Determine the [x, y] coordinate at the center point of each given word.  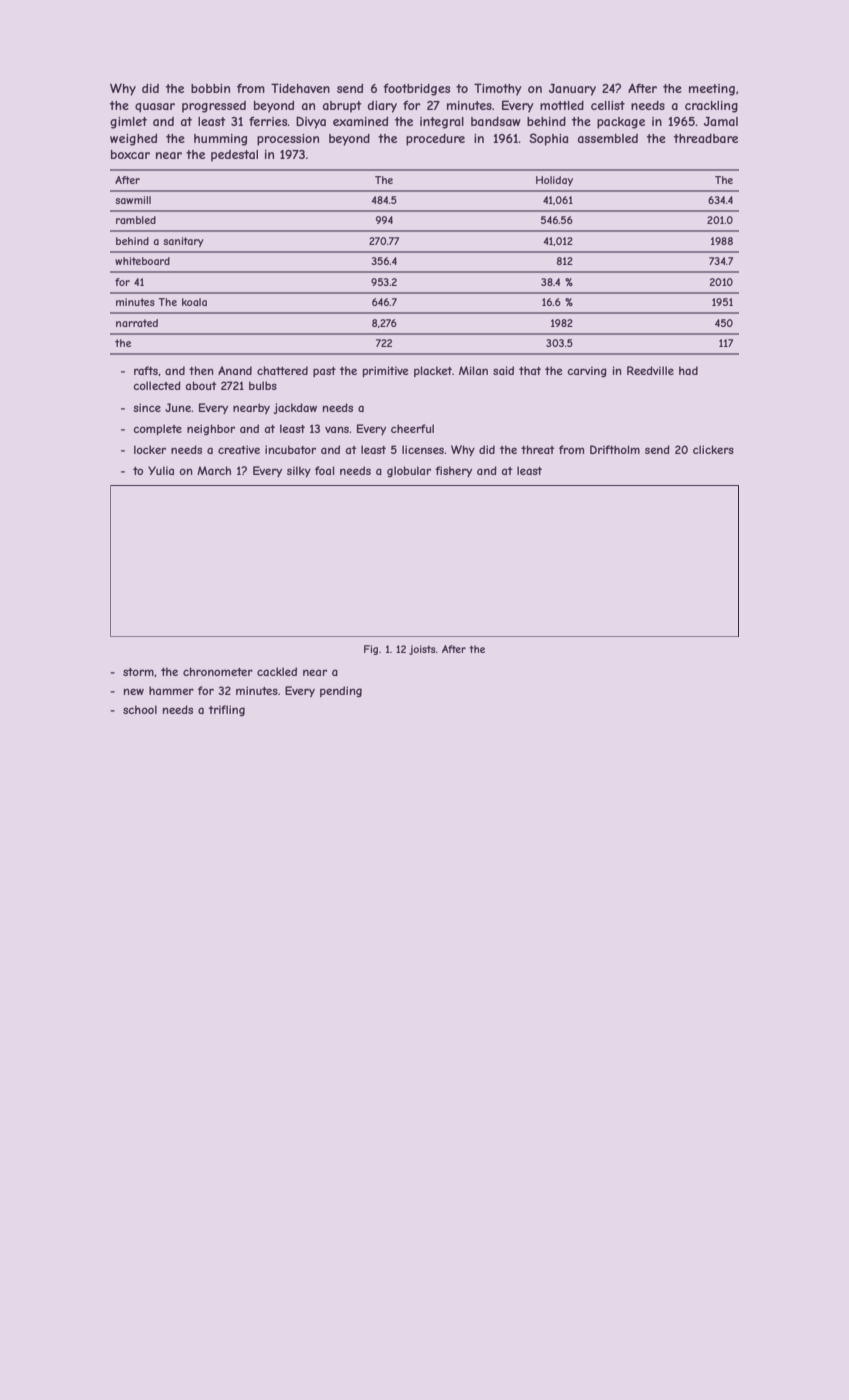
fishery [453, 471]
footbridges [416, 89]
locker [150, 449]
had [688, 370]
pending [341, 691]
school [140, 709]
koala [194, 302]
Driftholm [615, 449]
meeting [712, 90]
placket [433, 371]
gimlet [128, 123]
